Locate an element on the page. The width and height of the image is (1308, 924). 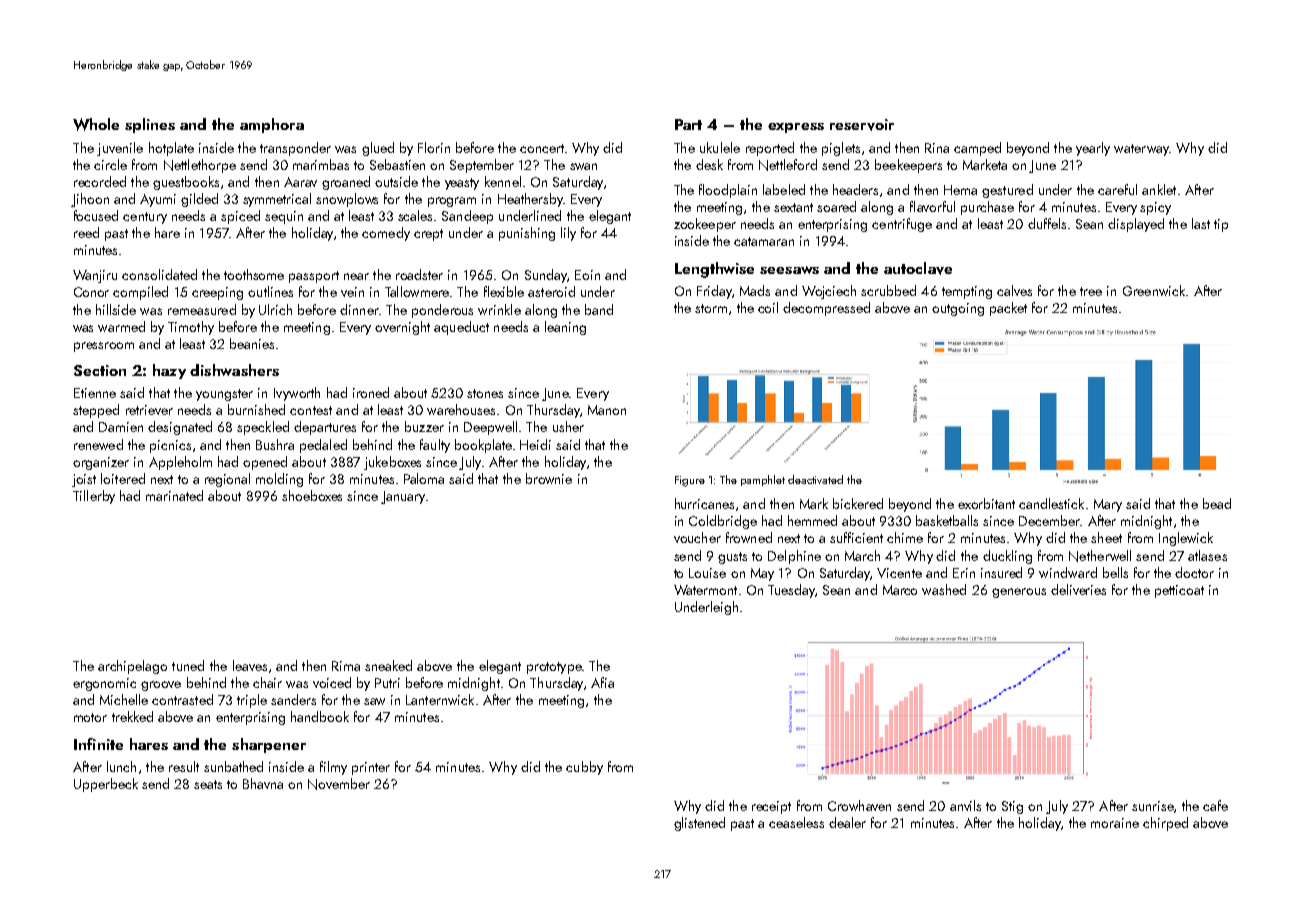
recorded is located at coordinates (100, 181).
